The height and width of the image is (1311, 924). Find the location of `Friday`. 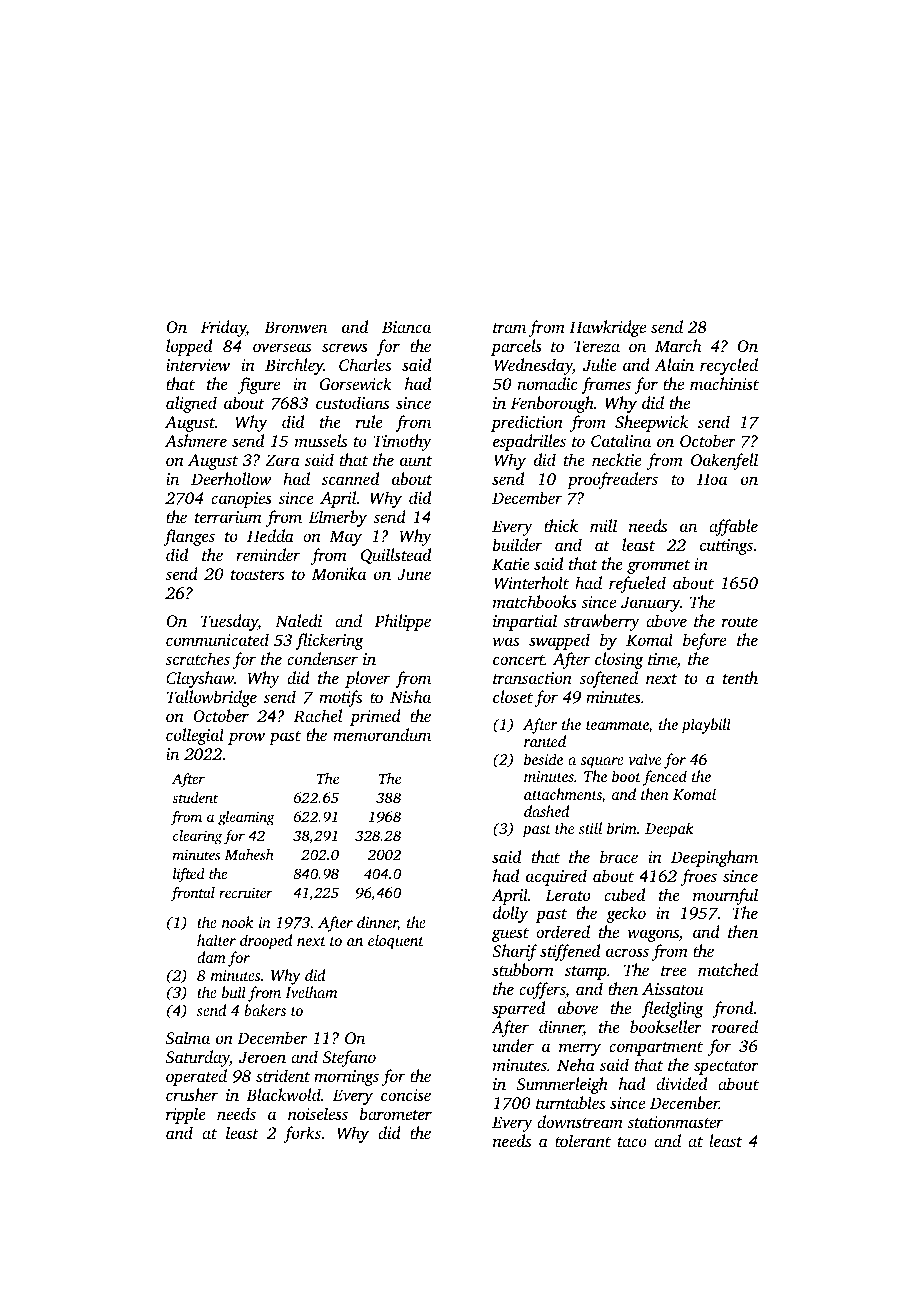

Friday is located at coordinates (223, 328).
